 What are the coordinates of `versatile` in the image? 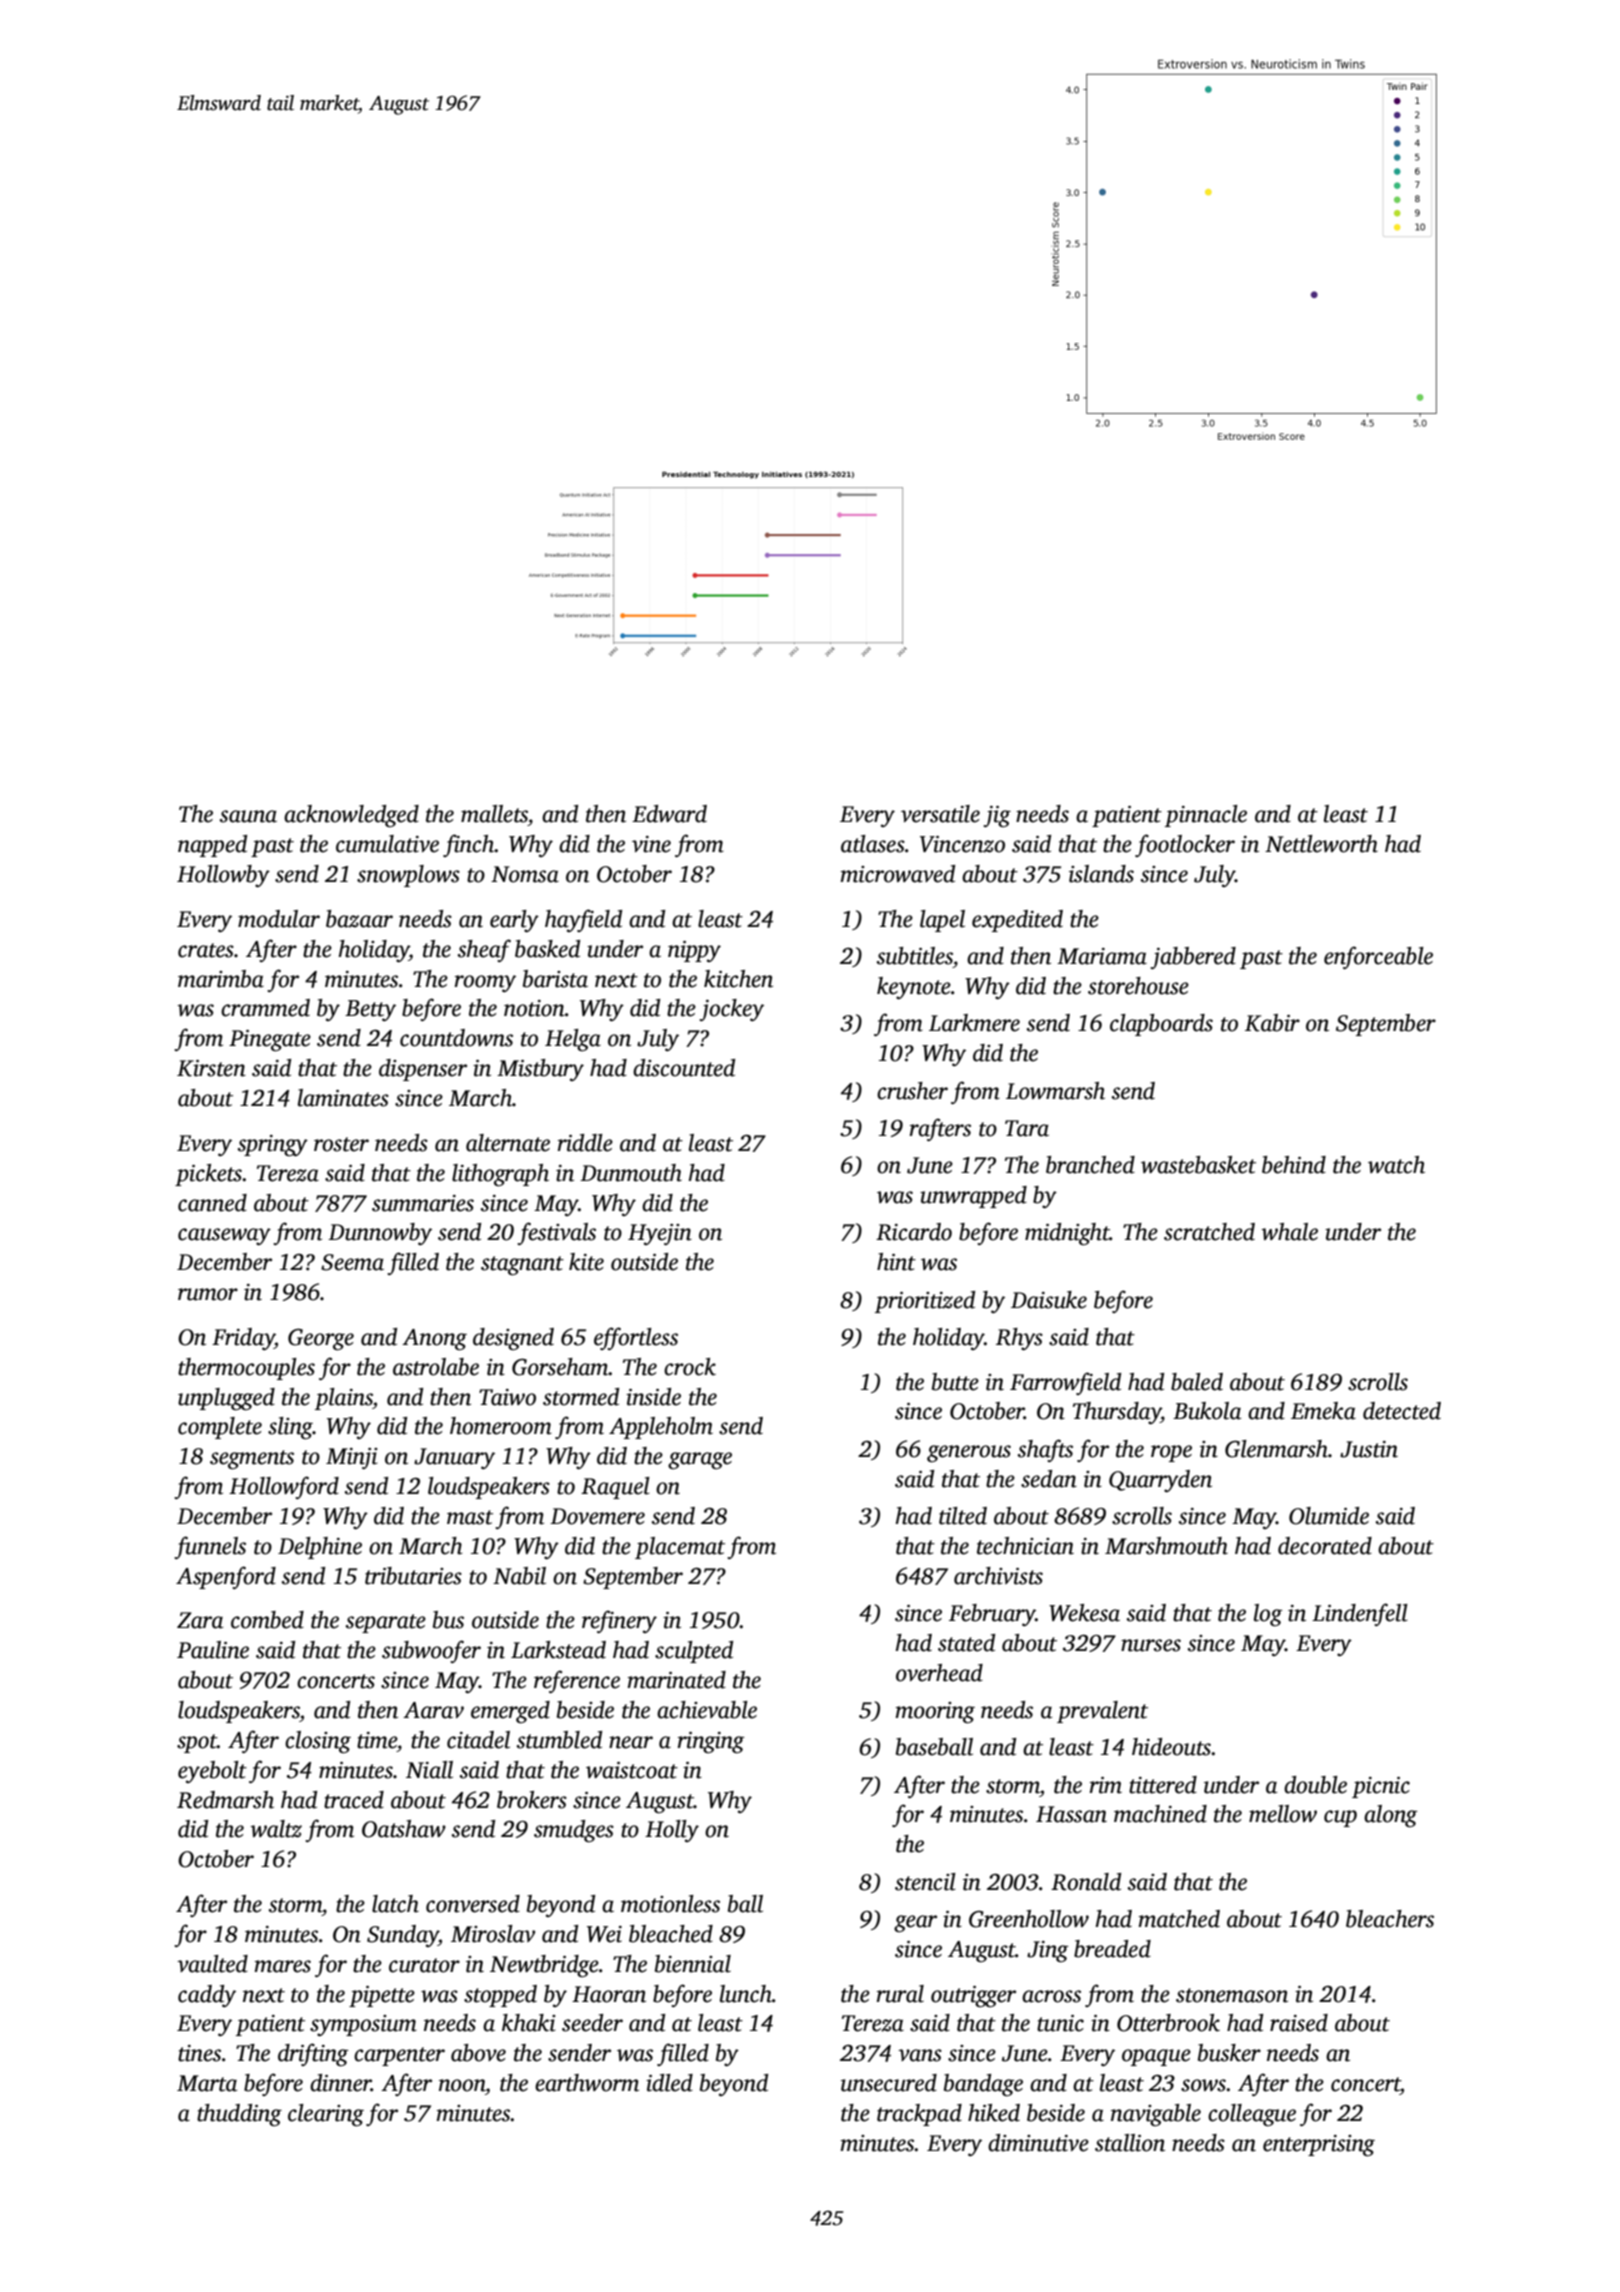 It's located at (940, 814).
